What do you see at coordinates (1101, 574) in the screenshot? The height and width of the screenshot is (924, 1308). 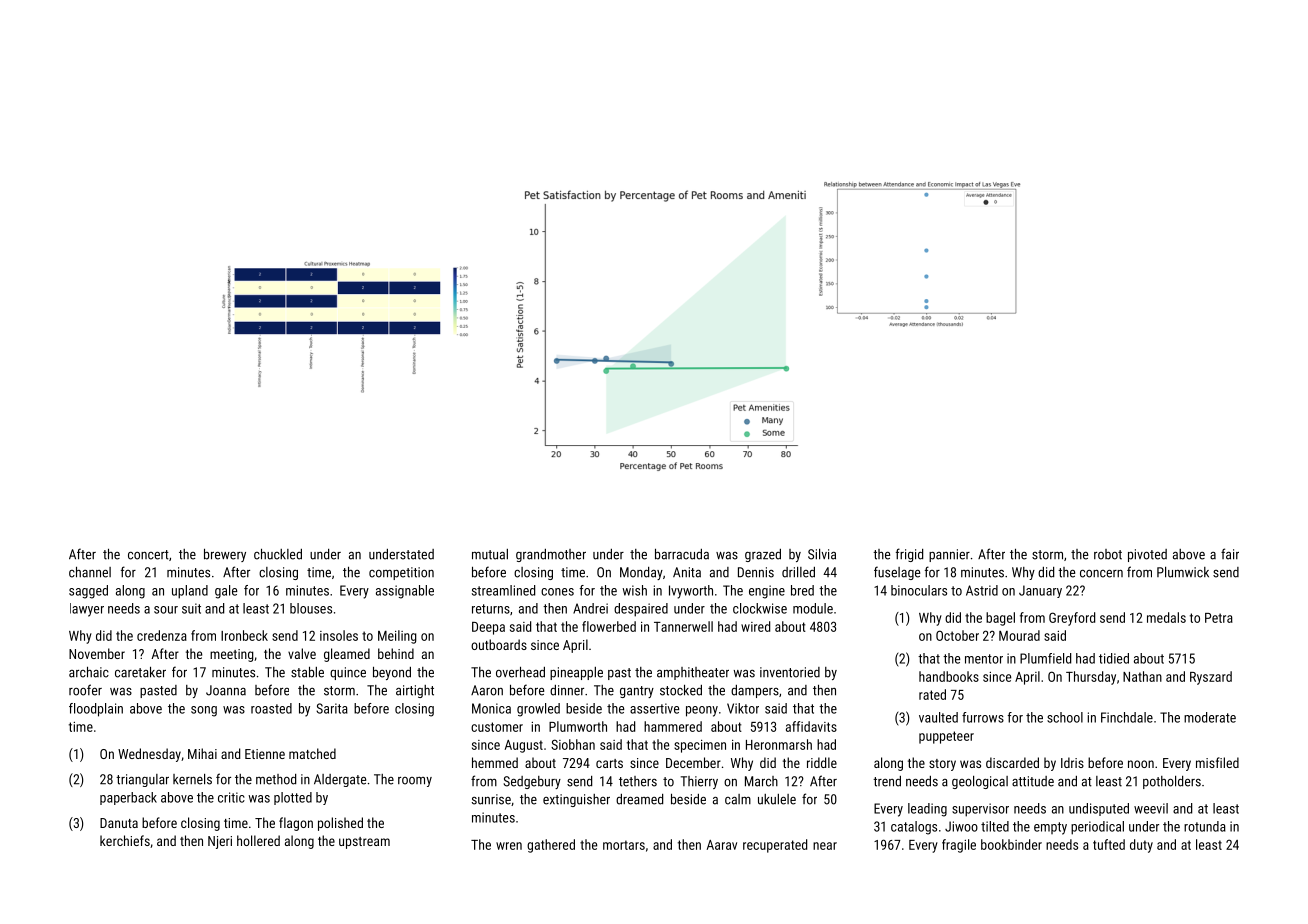 I see `concern` at bounding box center [1101, 574].
